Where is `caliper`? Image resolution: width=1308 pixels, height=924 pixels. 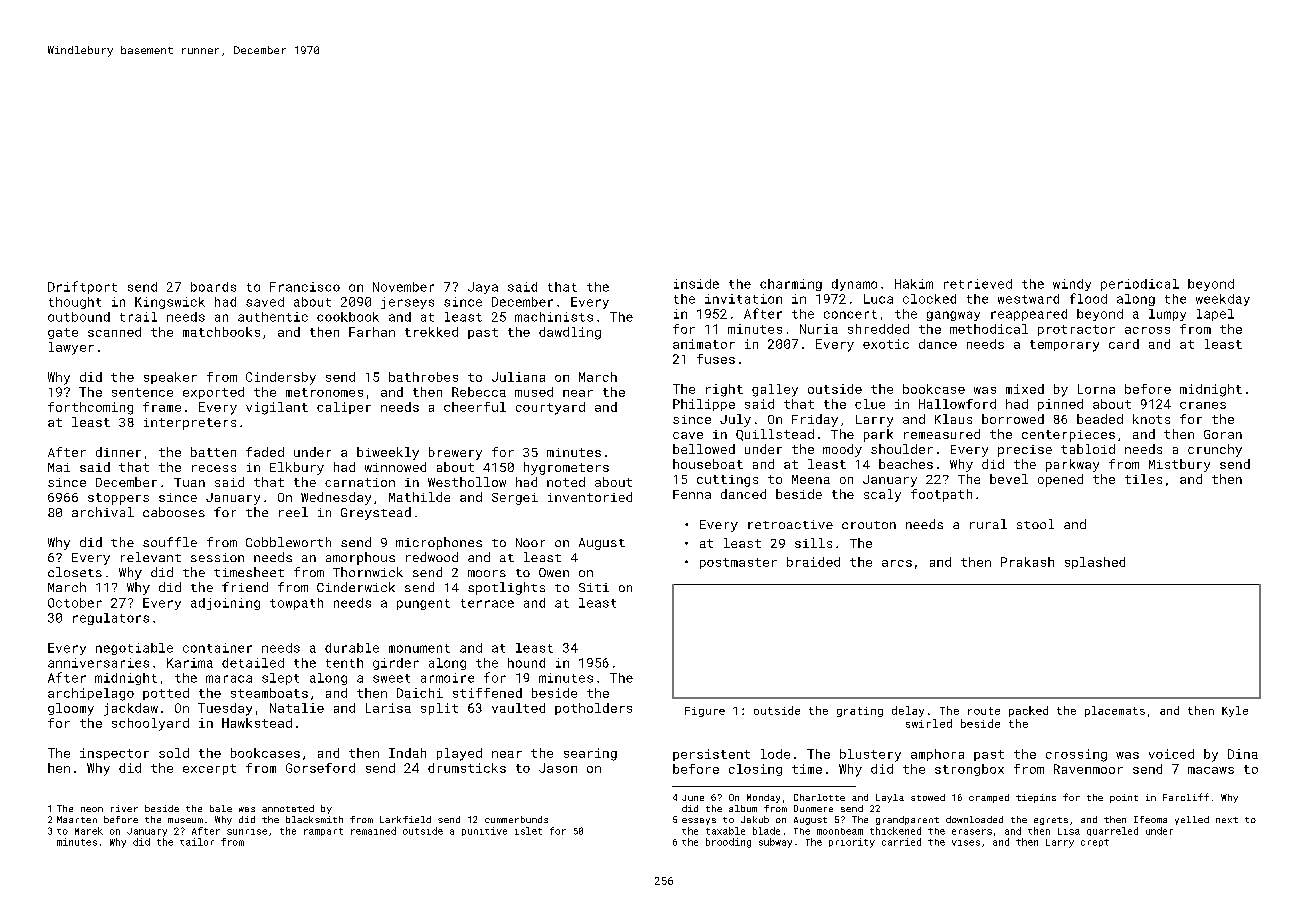
caliper is located at coordinates (344, 408).
